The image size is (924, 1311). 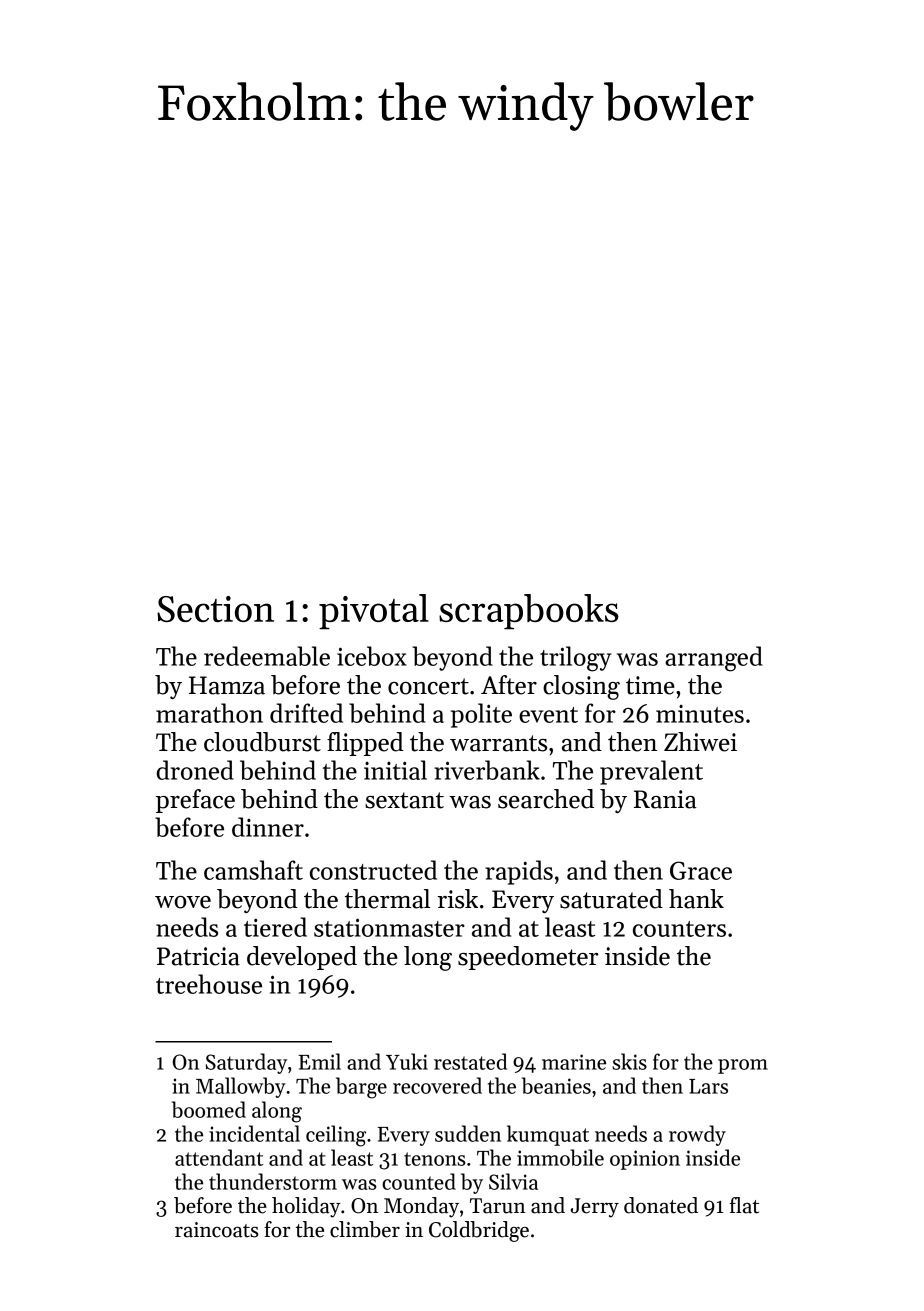 What do you see at coordinates (198, 956) in the screenshot?
I see `Patricia` at bounding box center [198, 956].
